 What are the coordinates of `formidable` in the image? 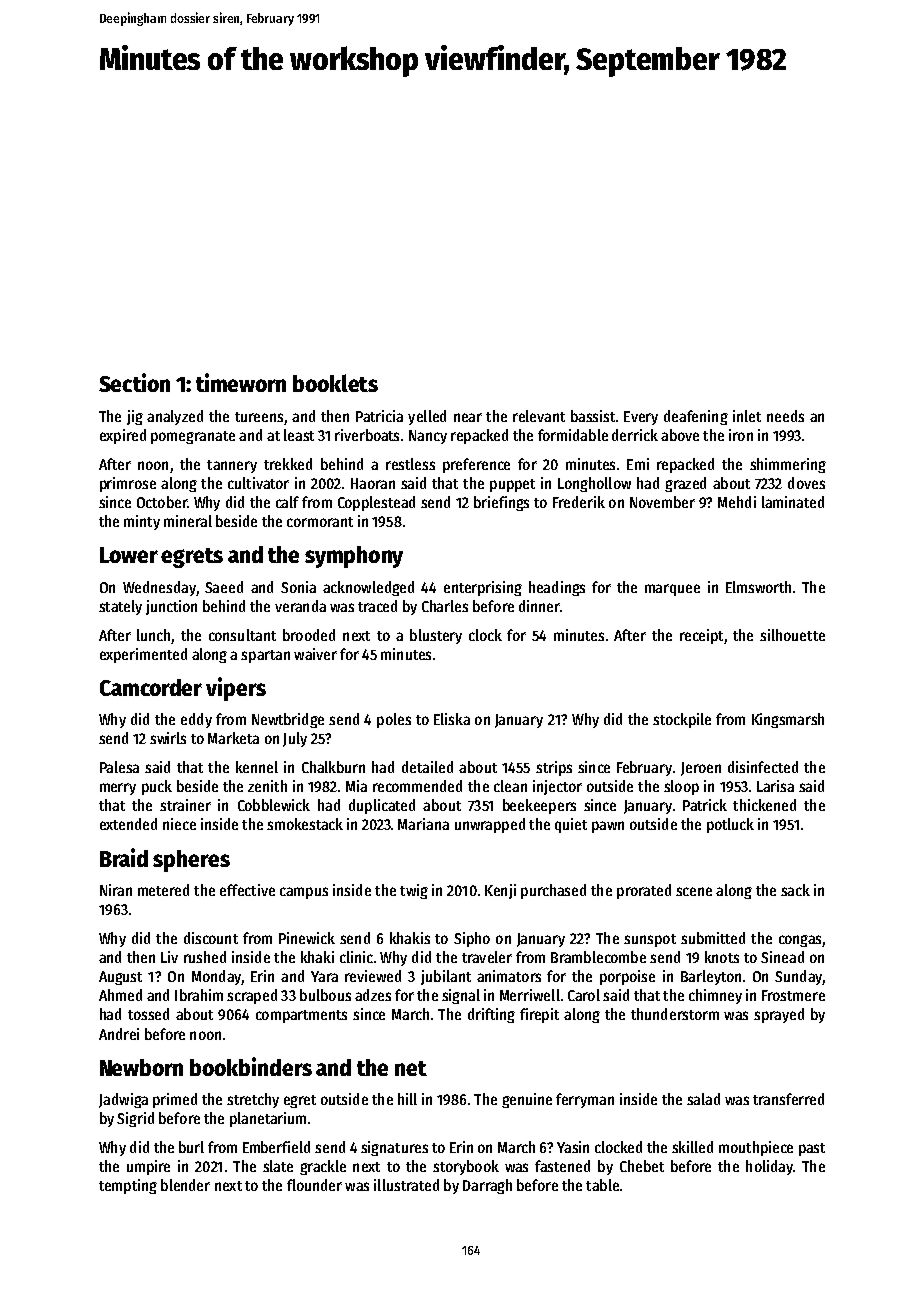 It's located at (573, 435).
